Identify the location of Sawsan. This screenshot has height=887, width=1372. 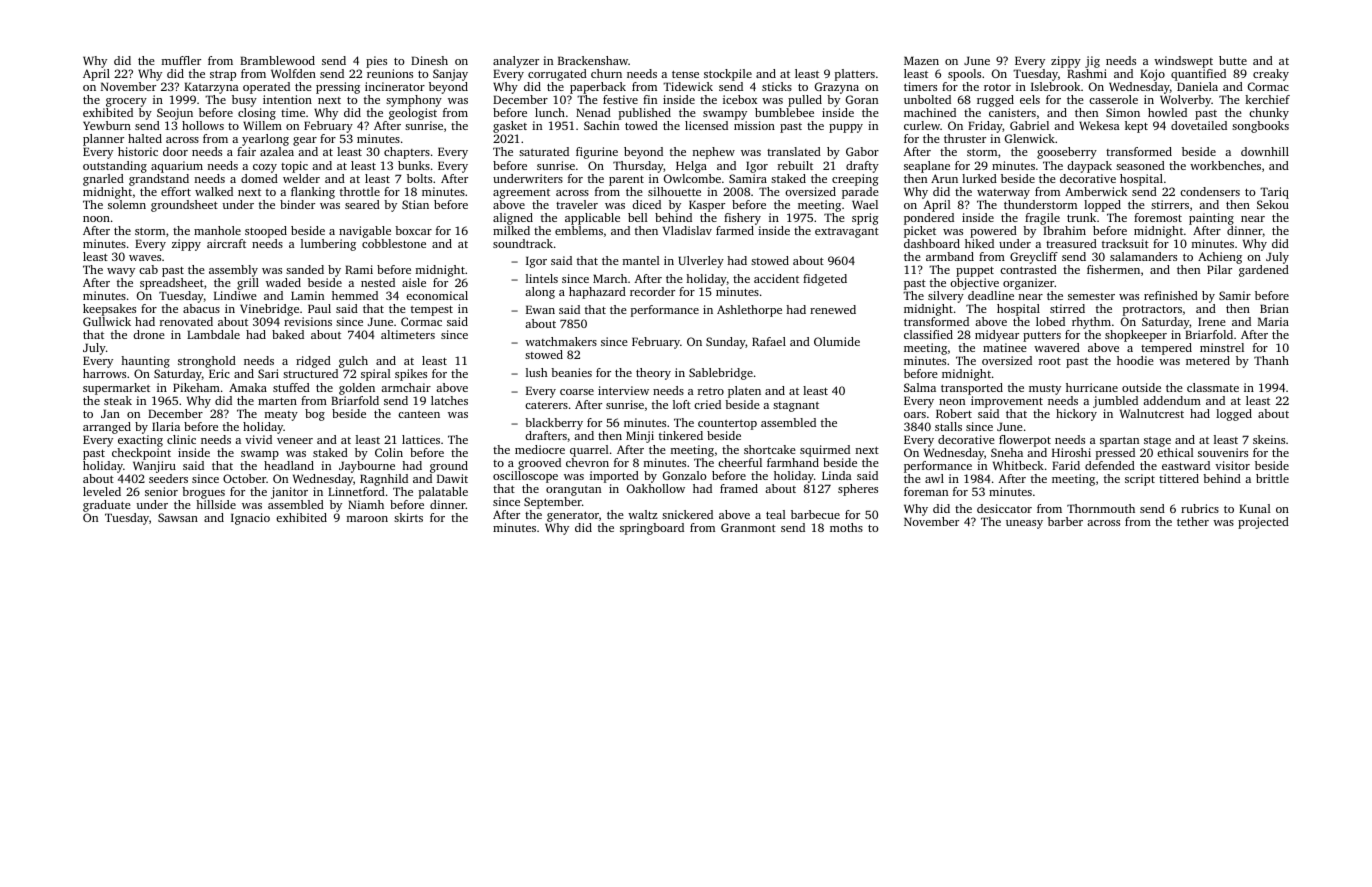
(178, 517).
